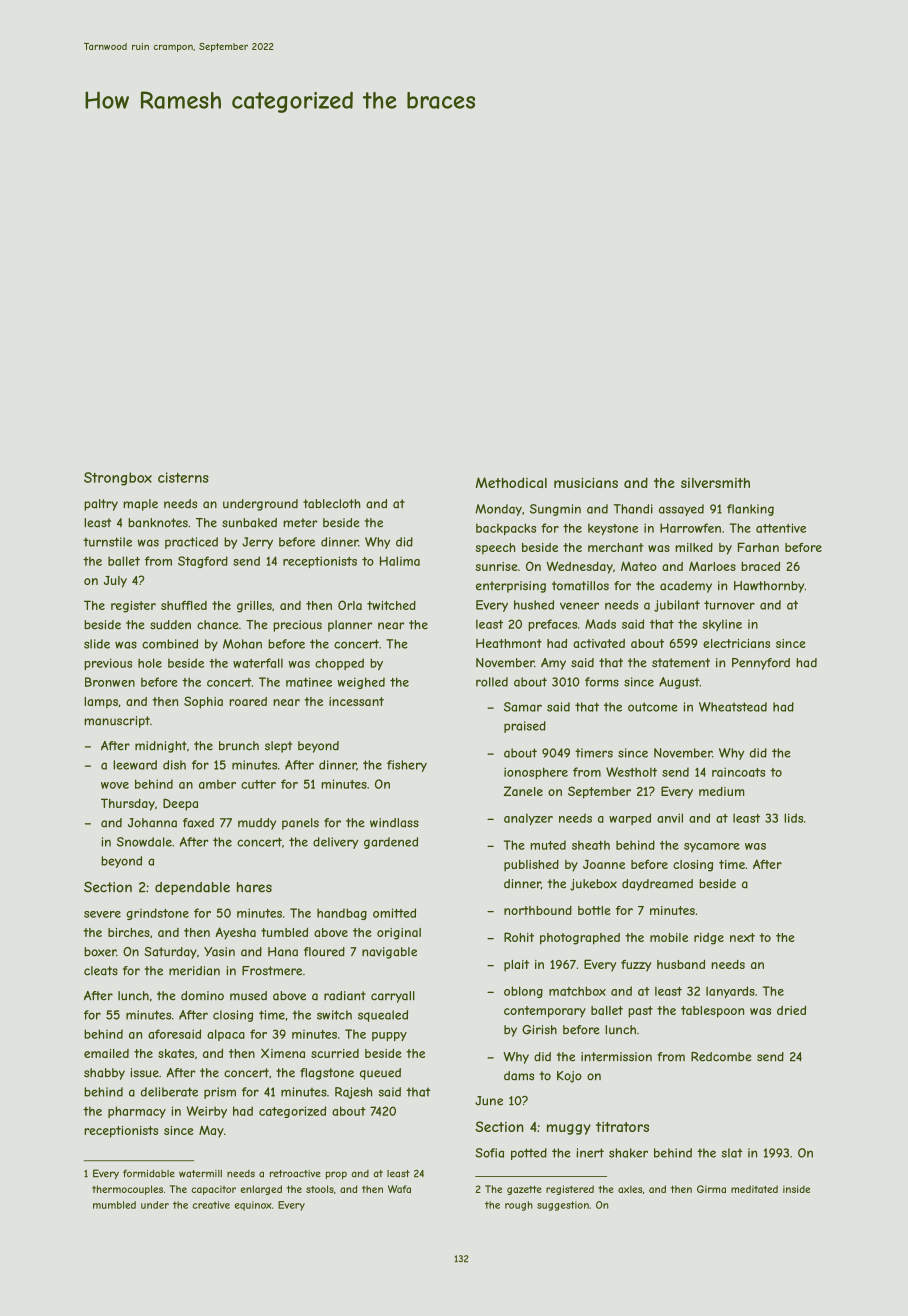 This image has height=1316, width=908. What do you see at coordinates (511, 482) in the image?
I see `Methodical` at bounding box center [511, 482].
